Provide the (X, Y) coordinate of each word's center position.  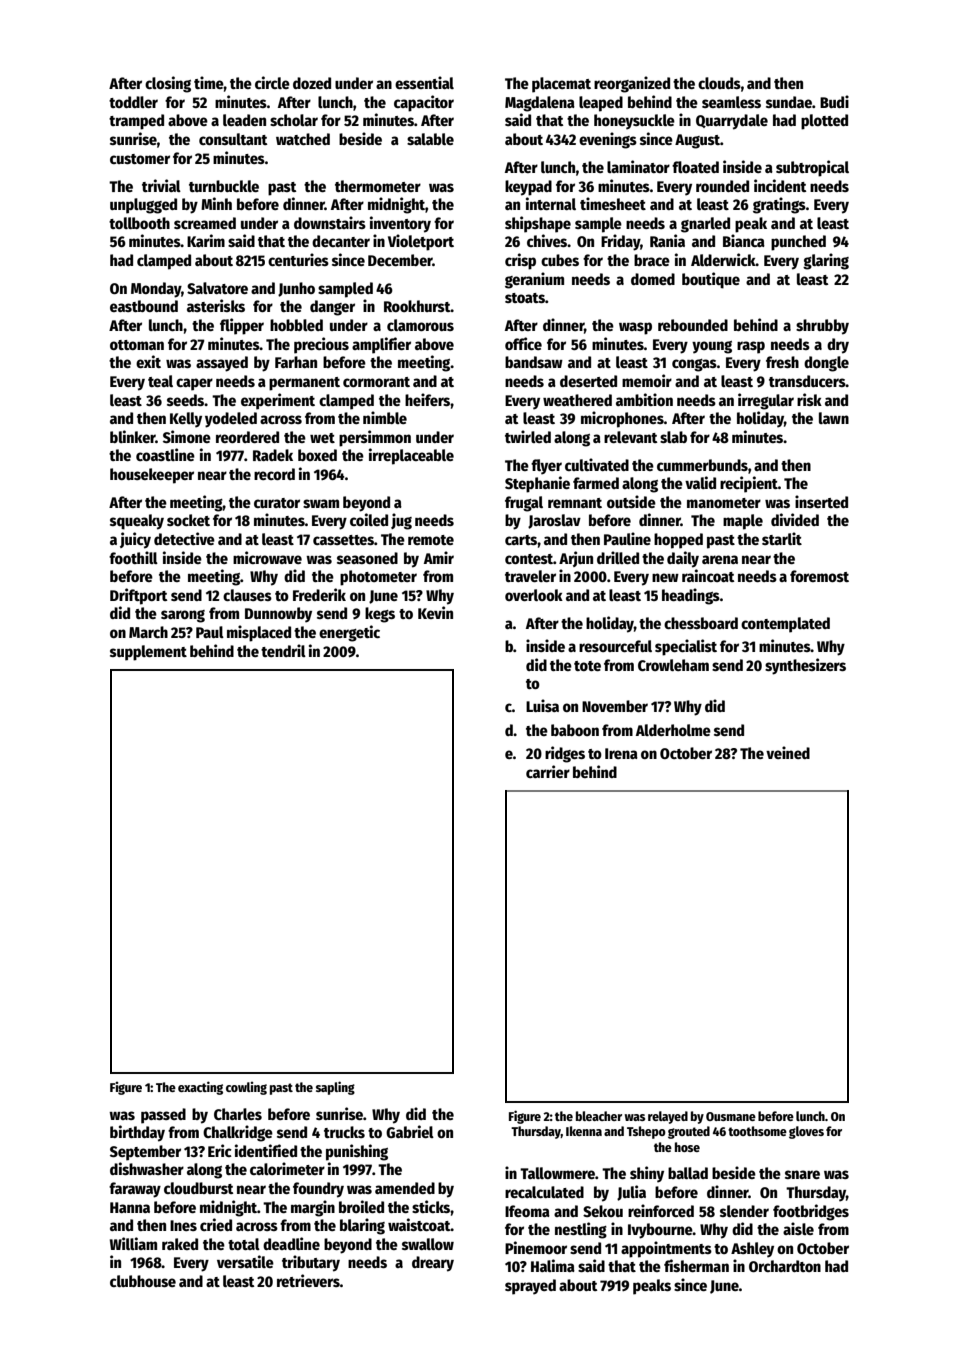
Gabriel (410, 1131)
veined (788, 752)
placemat (561, 85)
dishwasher (147, 1168)
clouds (719, 83)
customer (140, 159)
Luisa (542, 705)
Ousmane (731, 1116)
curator (277, 503)
